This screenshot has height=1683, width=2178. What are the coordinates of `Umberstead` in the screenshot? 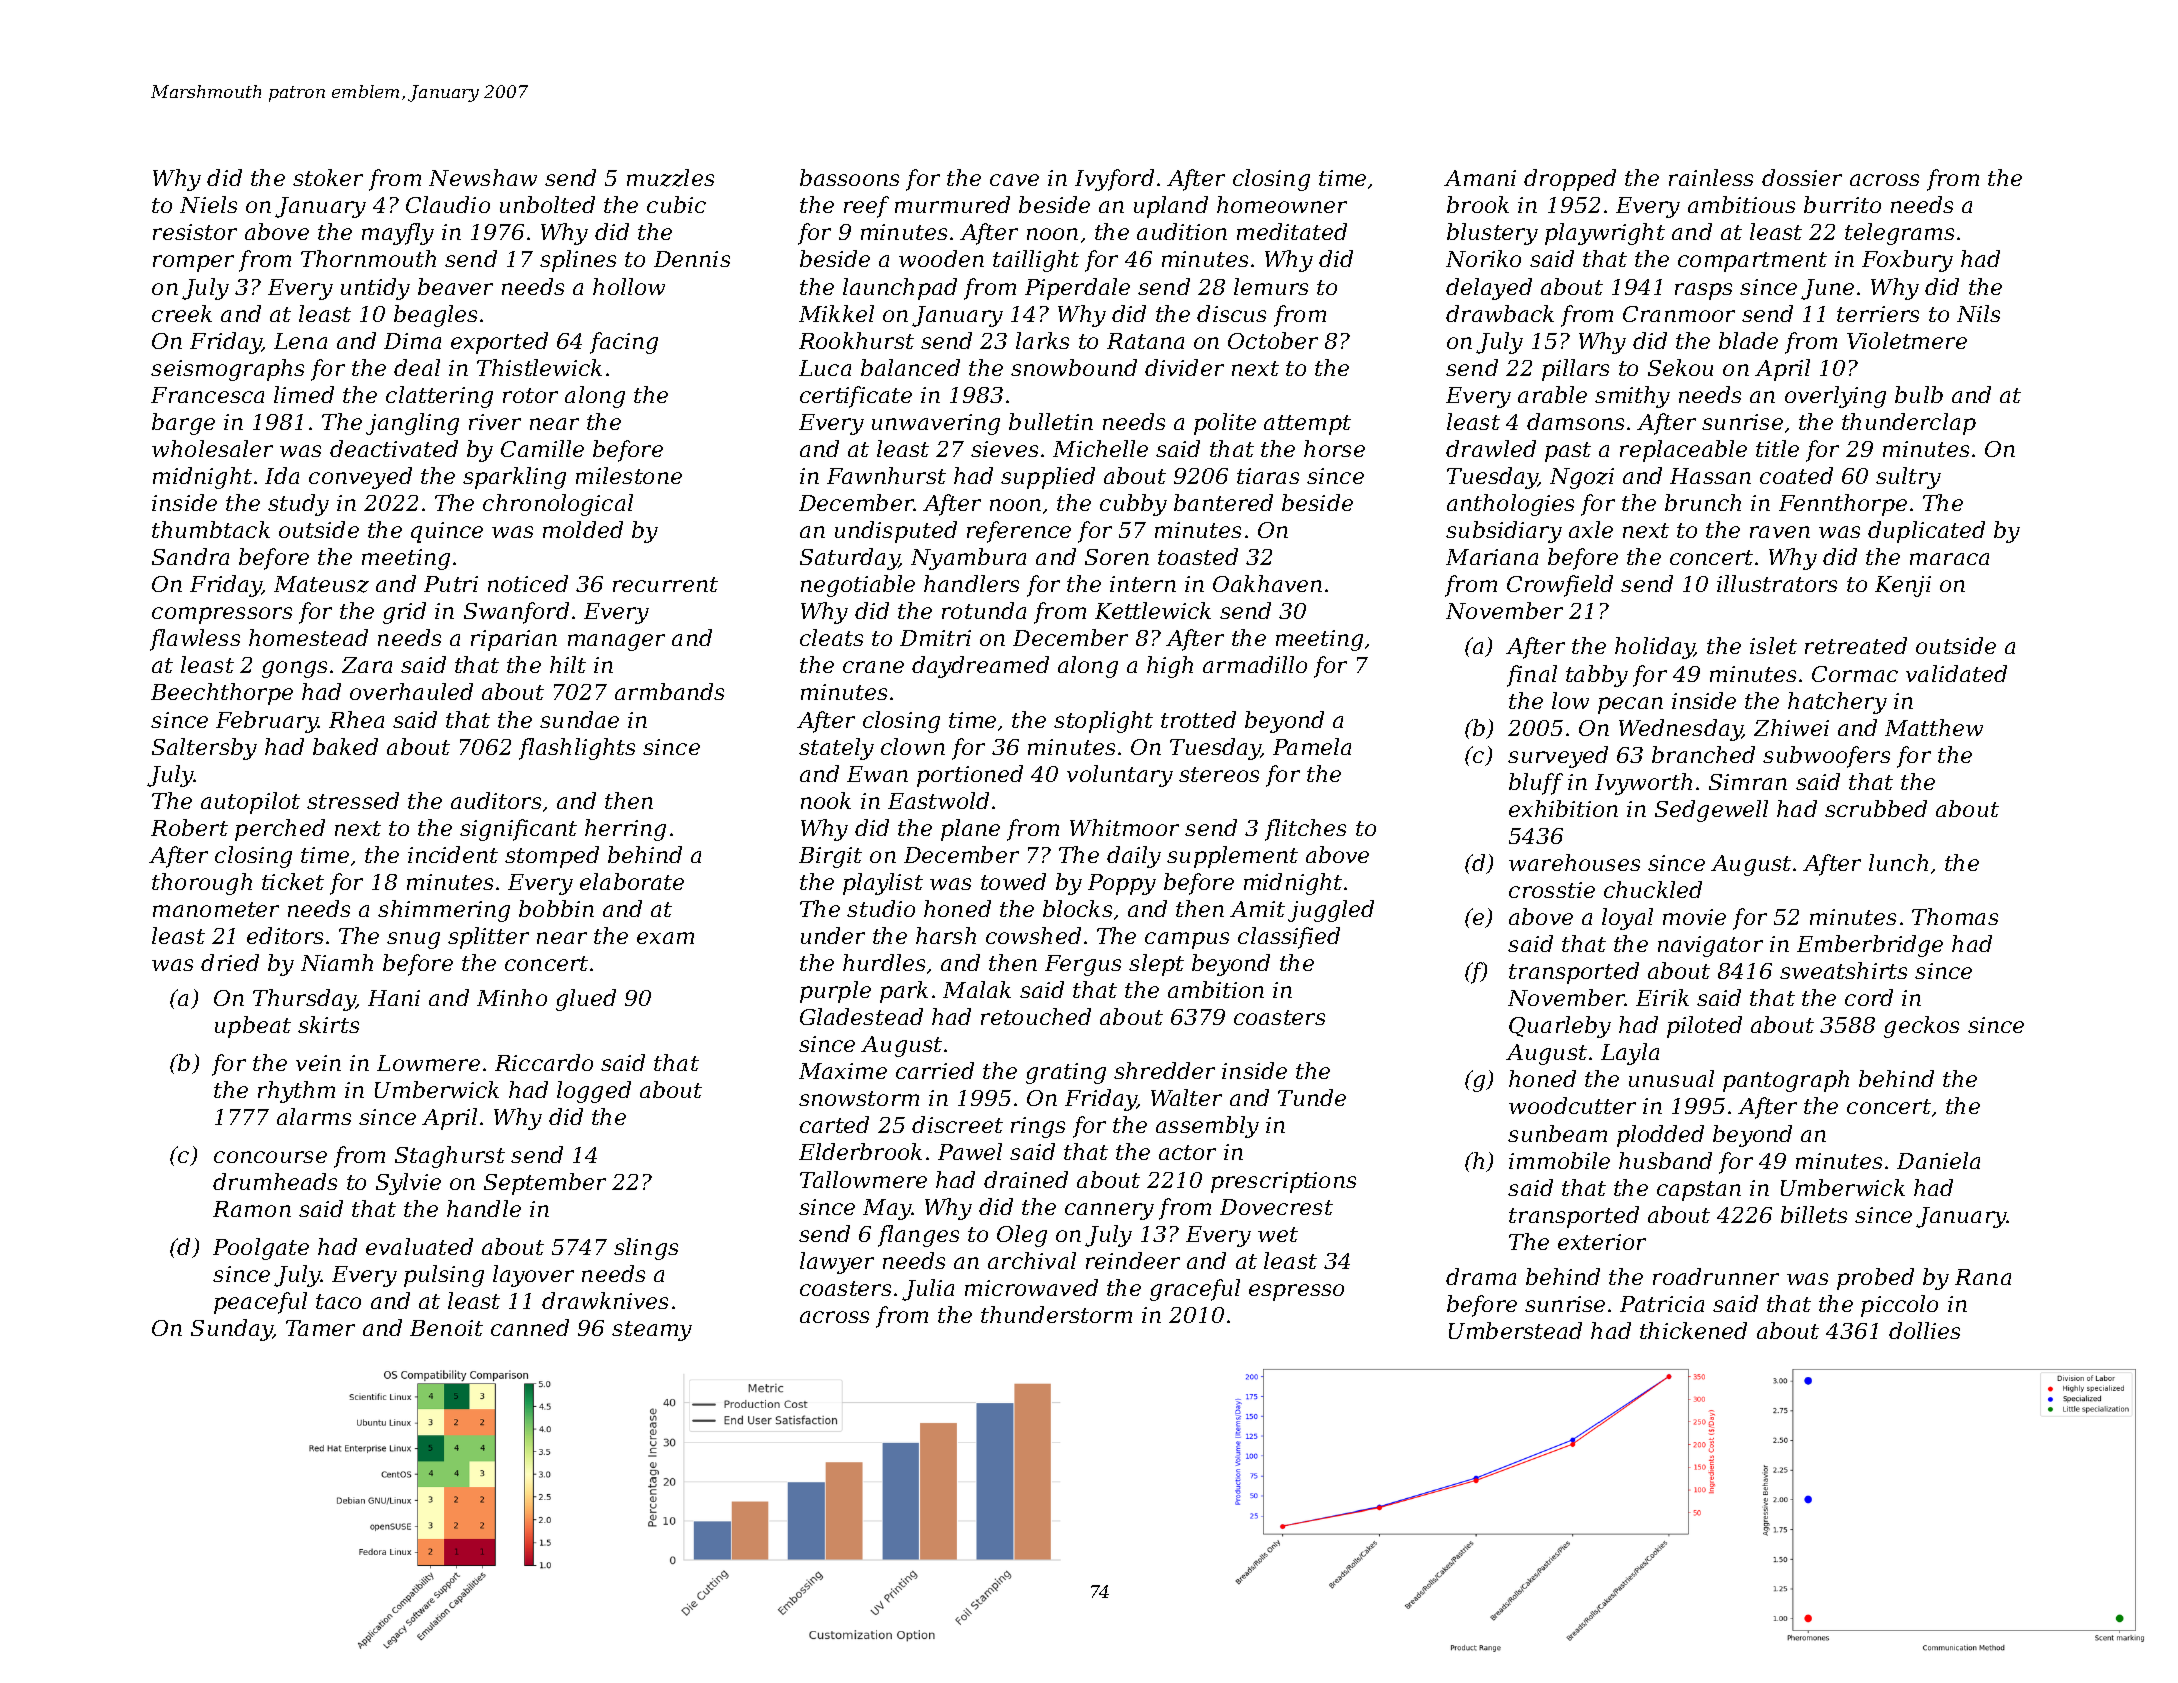 It's located at (1515, 1330).
